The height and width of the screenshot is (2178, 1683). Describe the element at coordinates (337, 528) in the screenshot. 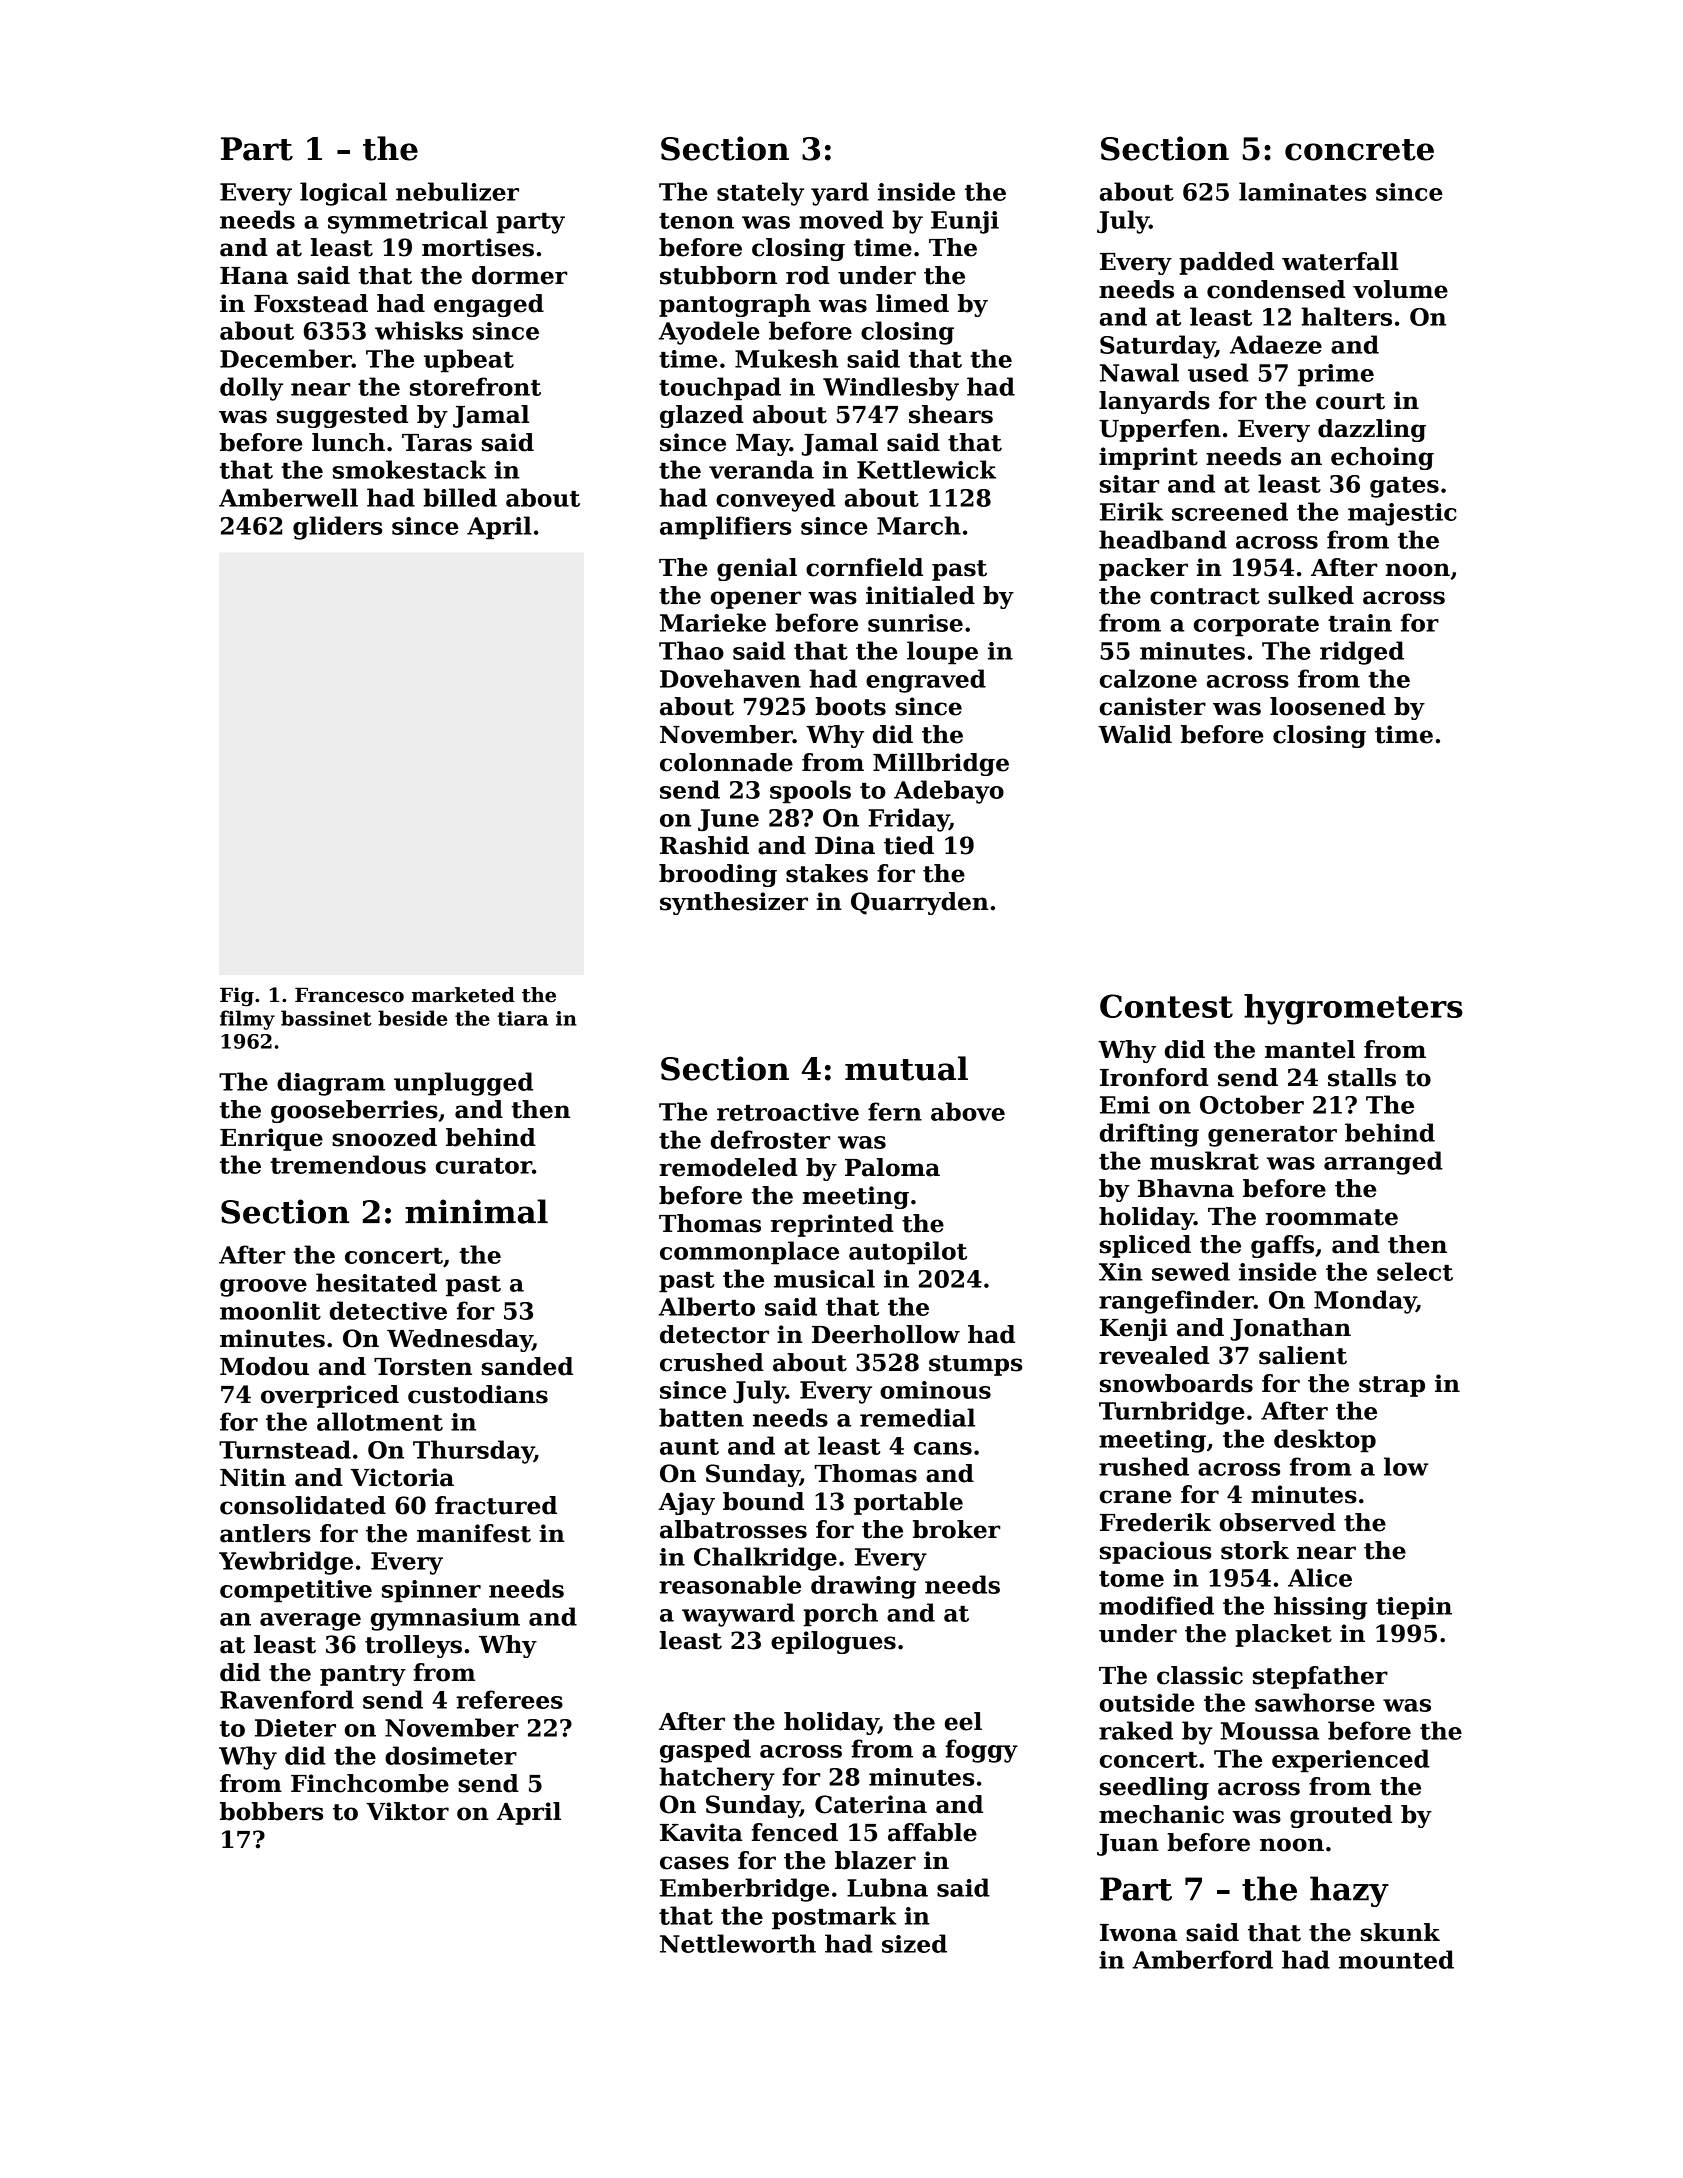

I see `gliders` at that location.
